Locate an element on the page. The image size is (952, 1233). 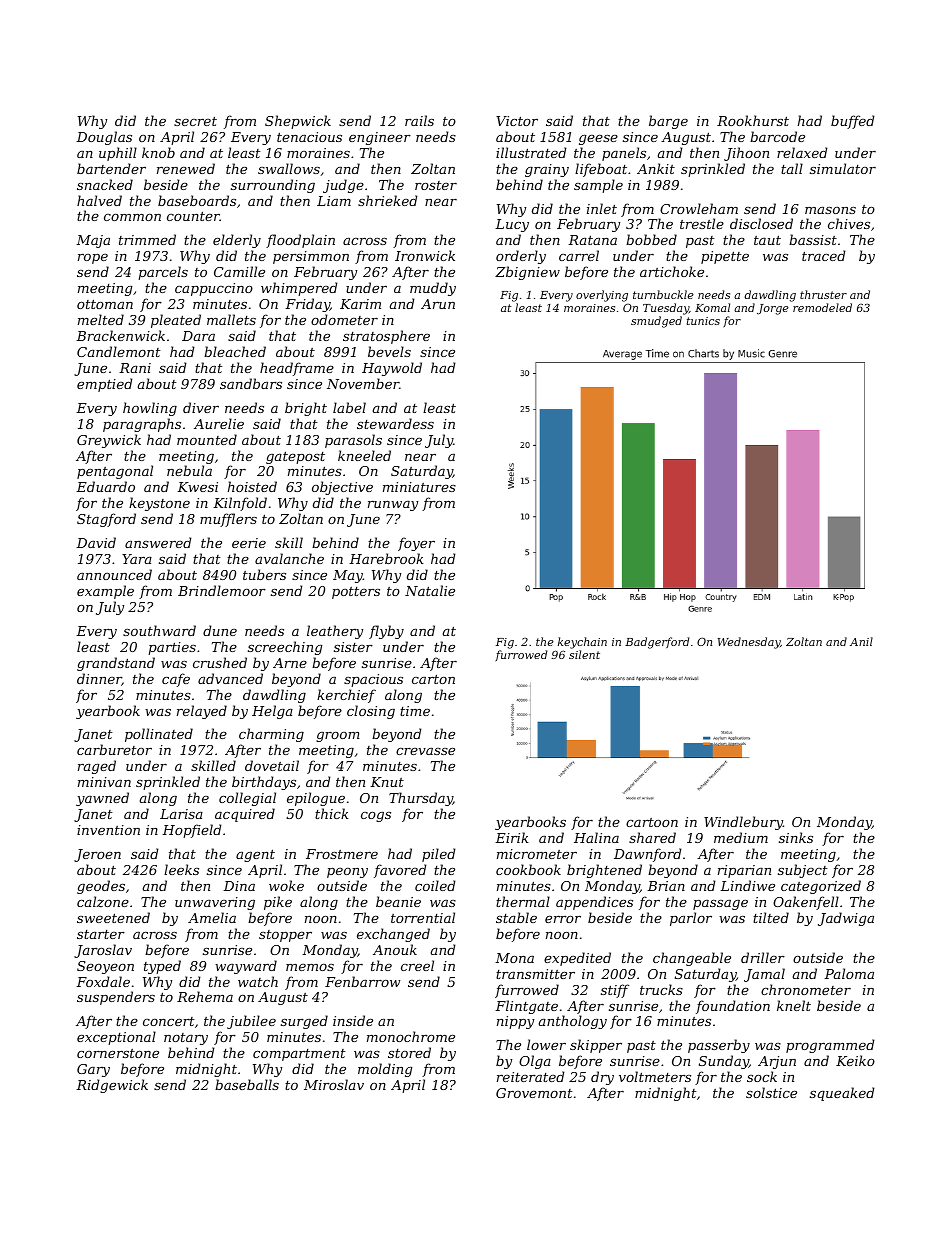
Anil is located at coordinates (861, 641).
